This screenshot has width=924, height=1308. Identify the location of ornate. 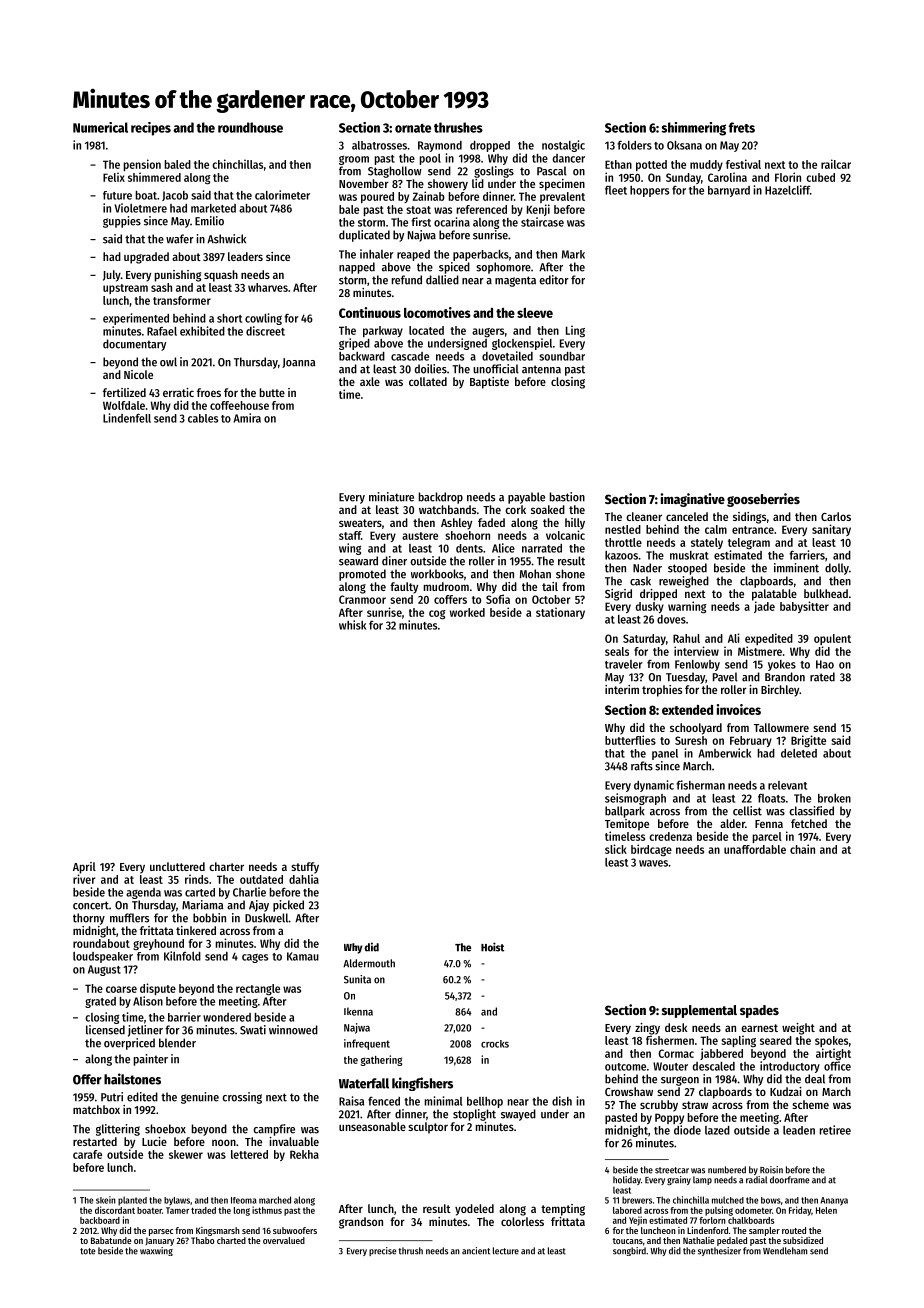
(413, 128).
